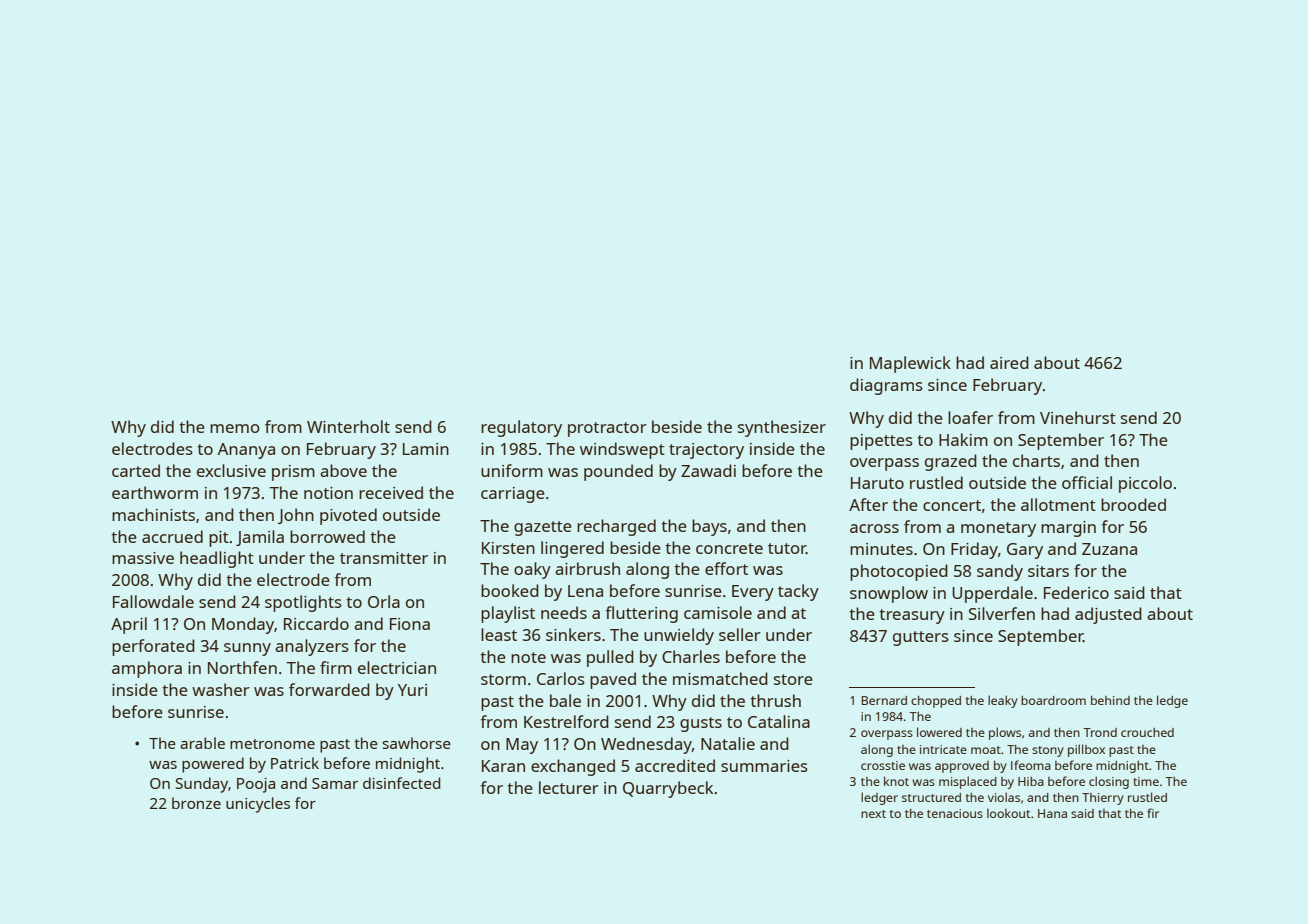  What do you see at coordinates (196, 803) in the document?
I see `bronze` at bounding box center [196, 803].
